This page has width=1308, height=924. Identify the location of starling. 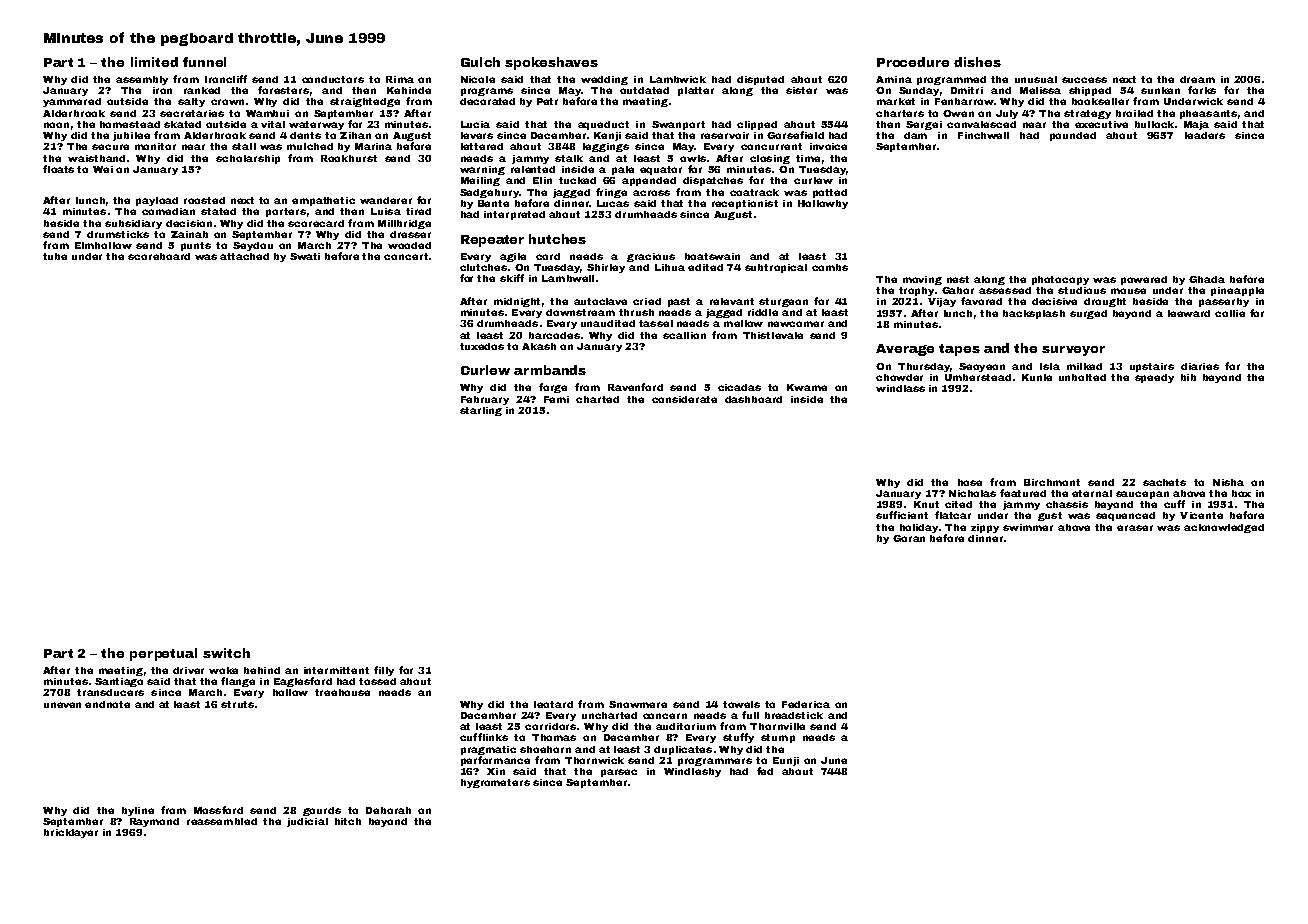
(481, 411).
